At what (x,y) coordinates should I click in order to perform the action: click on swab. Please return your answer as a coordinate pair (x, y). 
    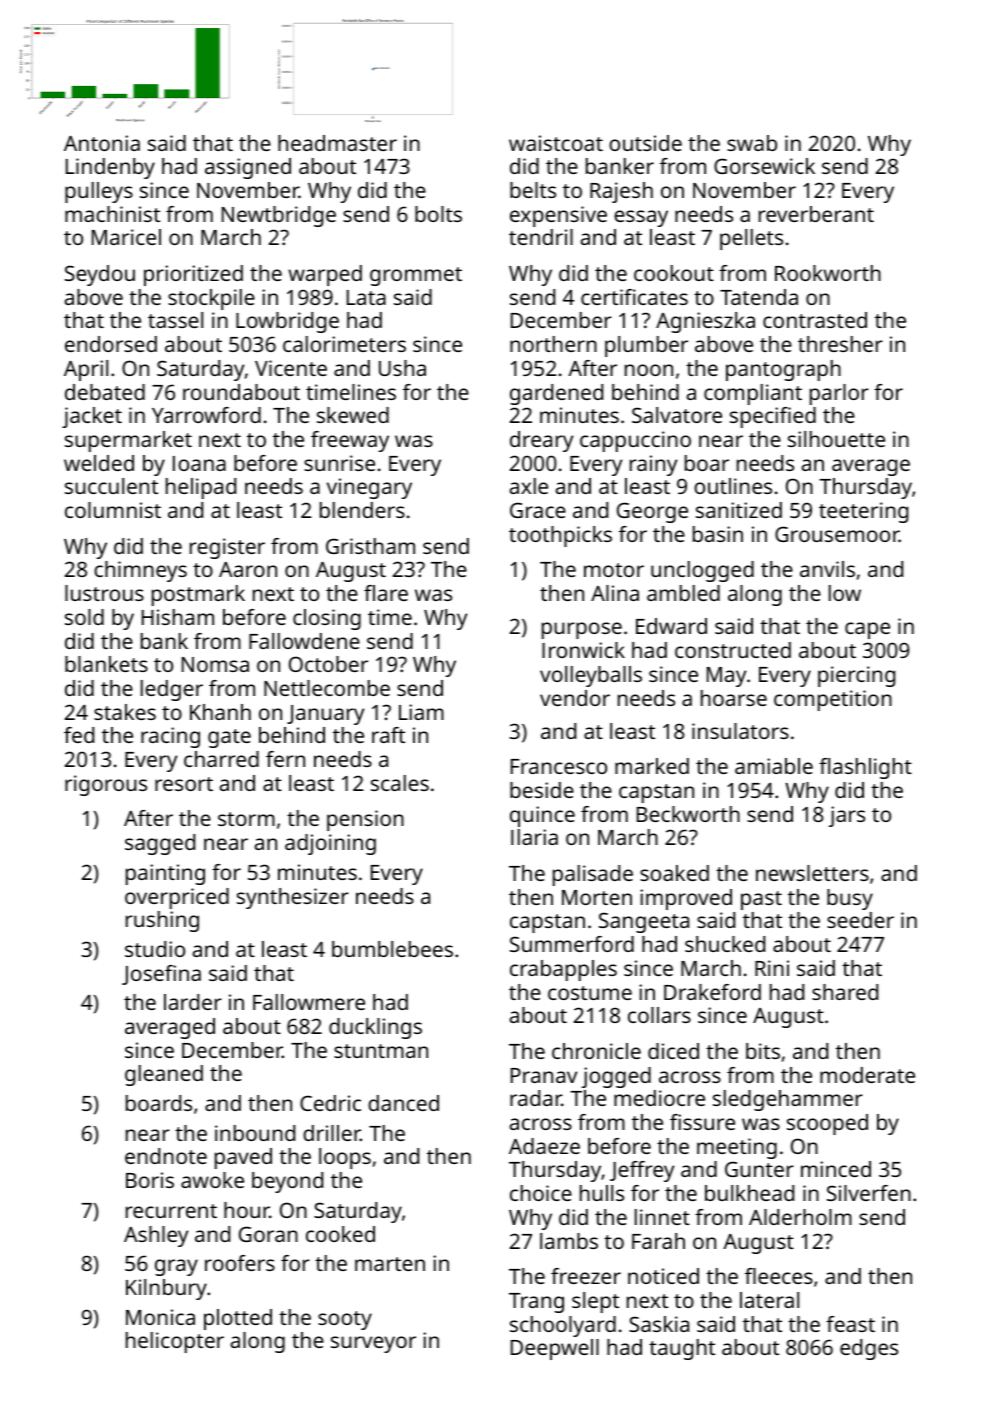
    Looking at the image, I should click on (752, 143).
